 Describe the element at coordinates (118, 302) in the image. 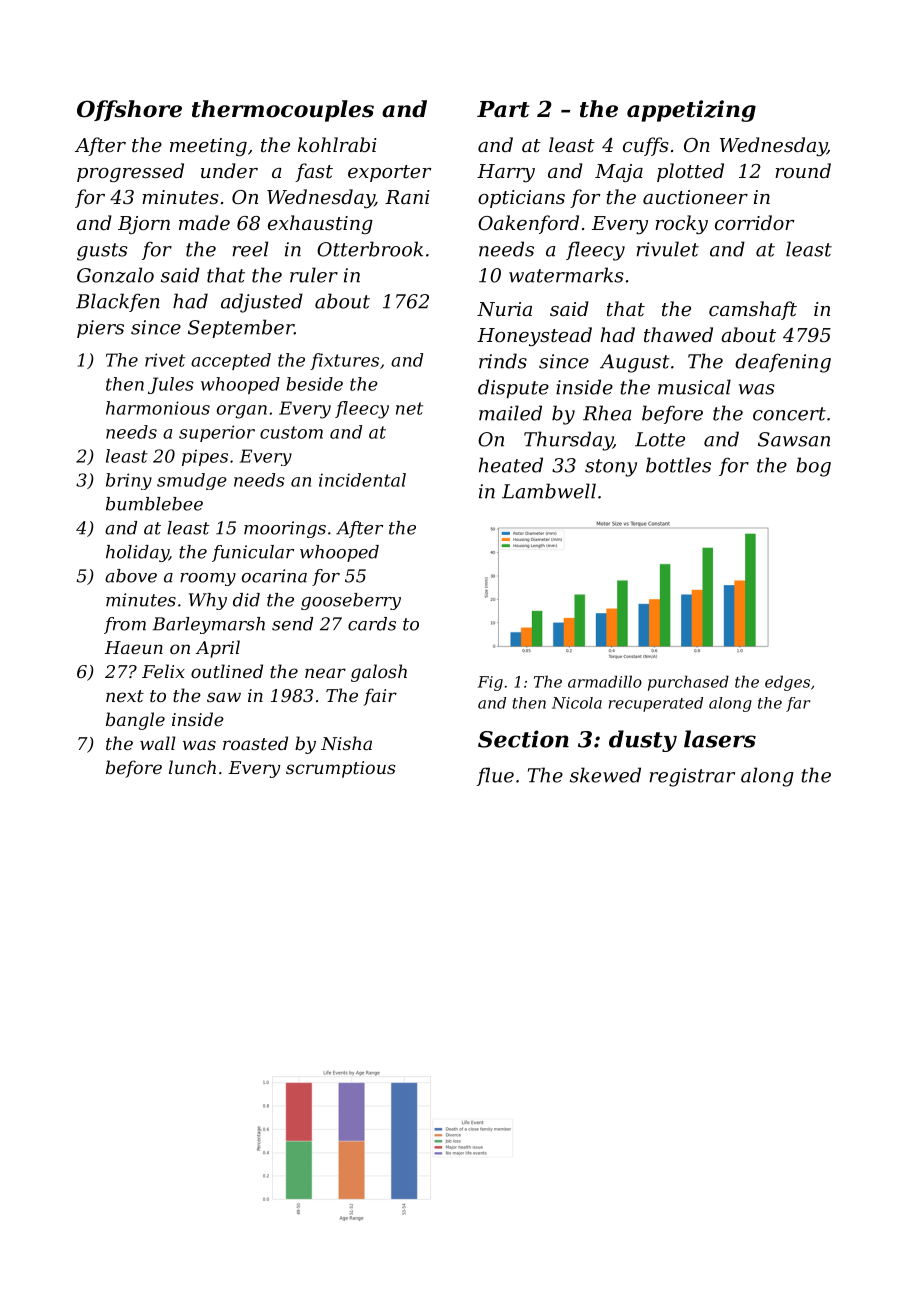

I see `Blackfen` at that location.
